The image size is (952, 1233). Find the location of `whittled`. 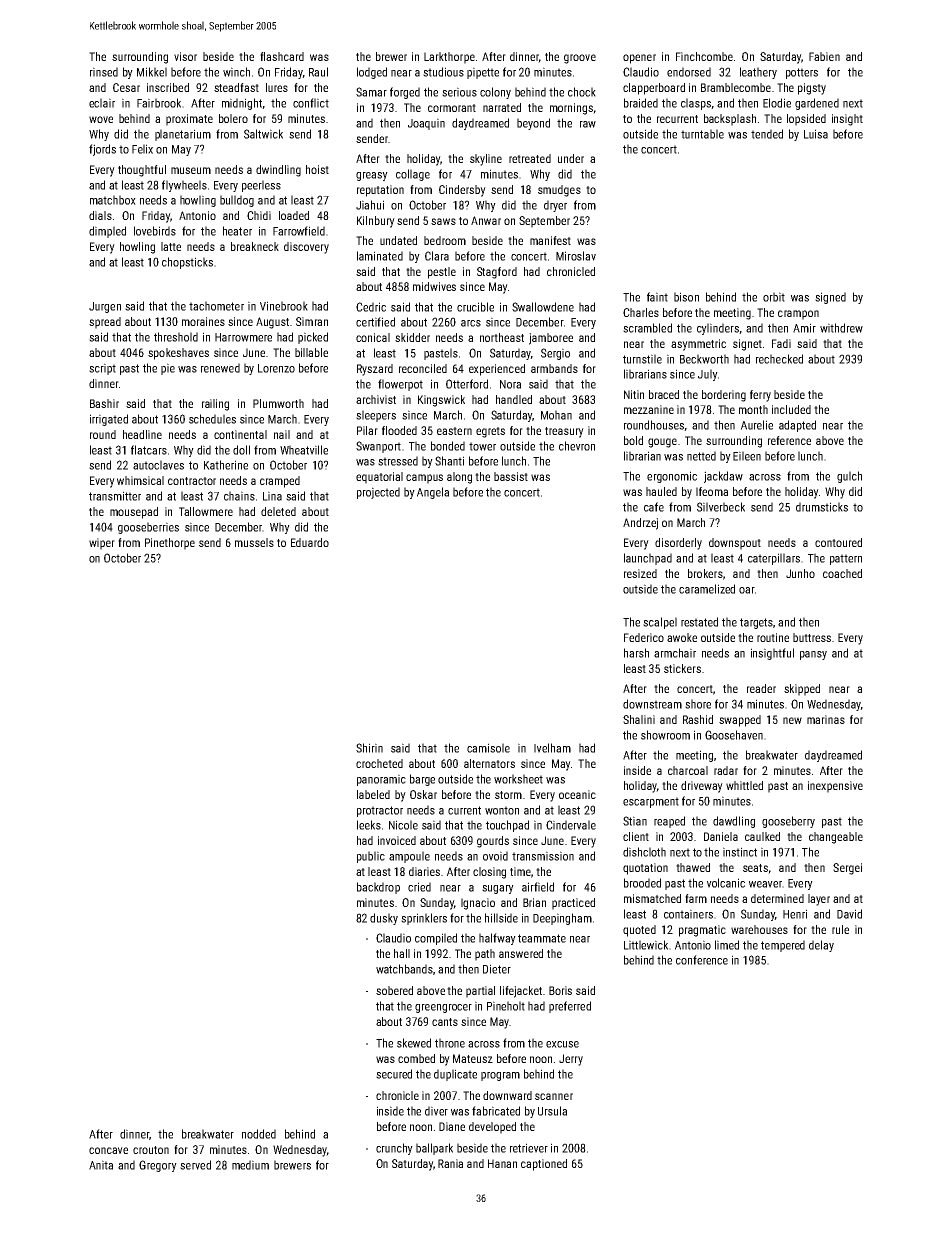

whittled is located at coordinates (744, 785).
